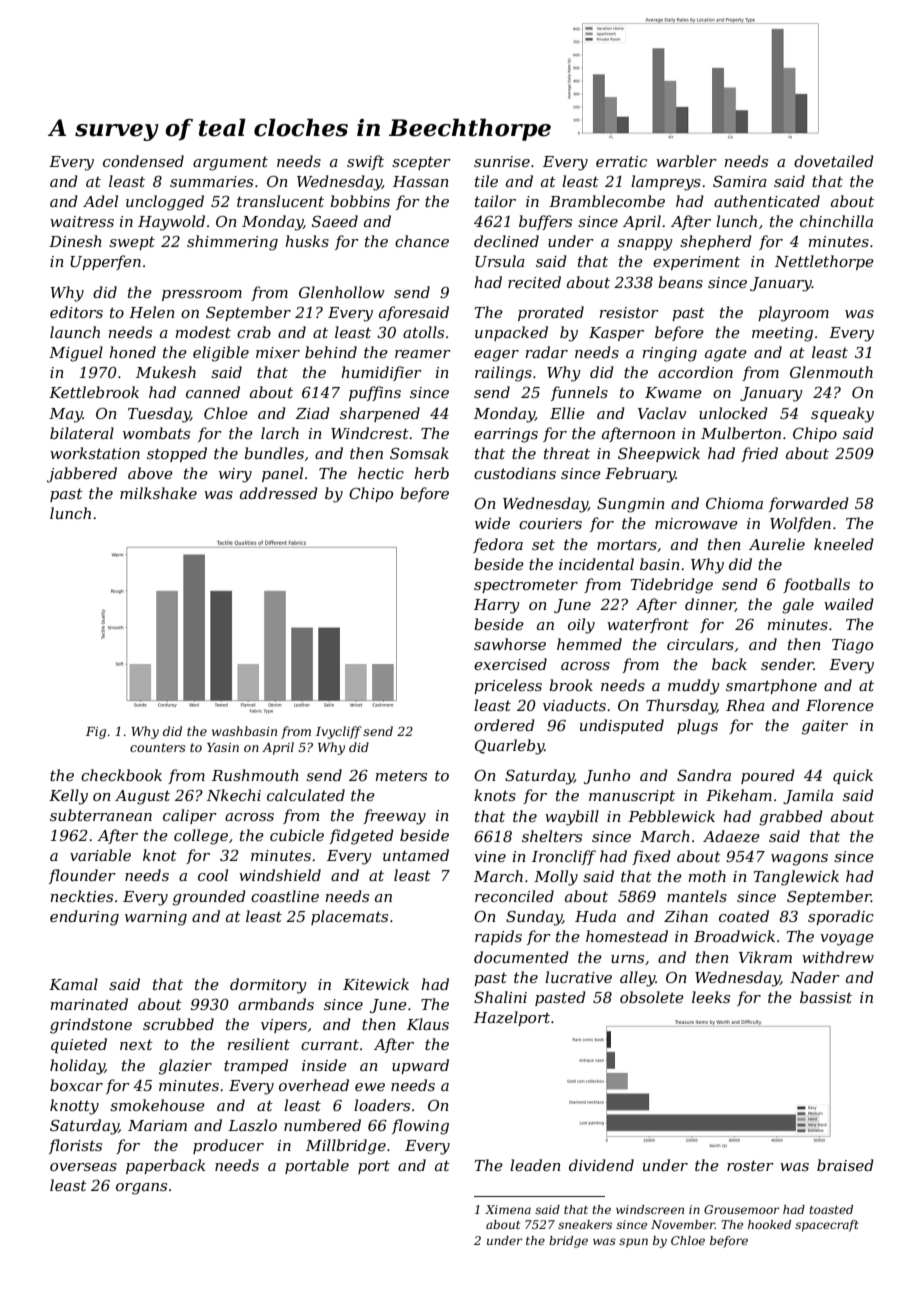 The width and height of the screenshot is (924, 1308). What do you see at coordinates (141, 1189) in the screenshot?
I see `organs` at bounding box center [141, 1189].
